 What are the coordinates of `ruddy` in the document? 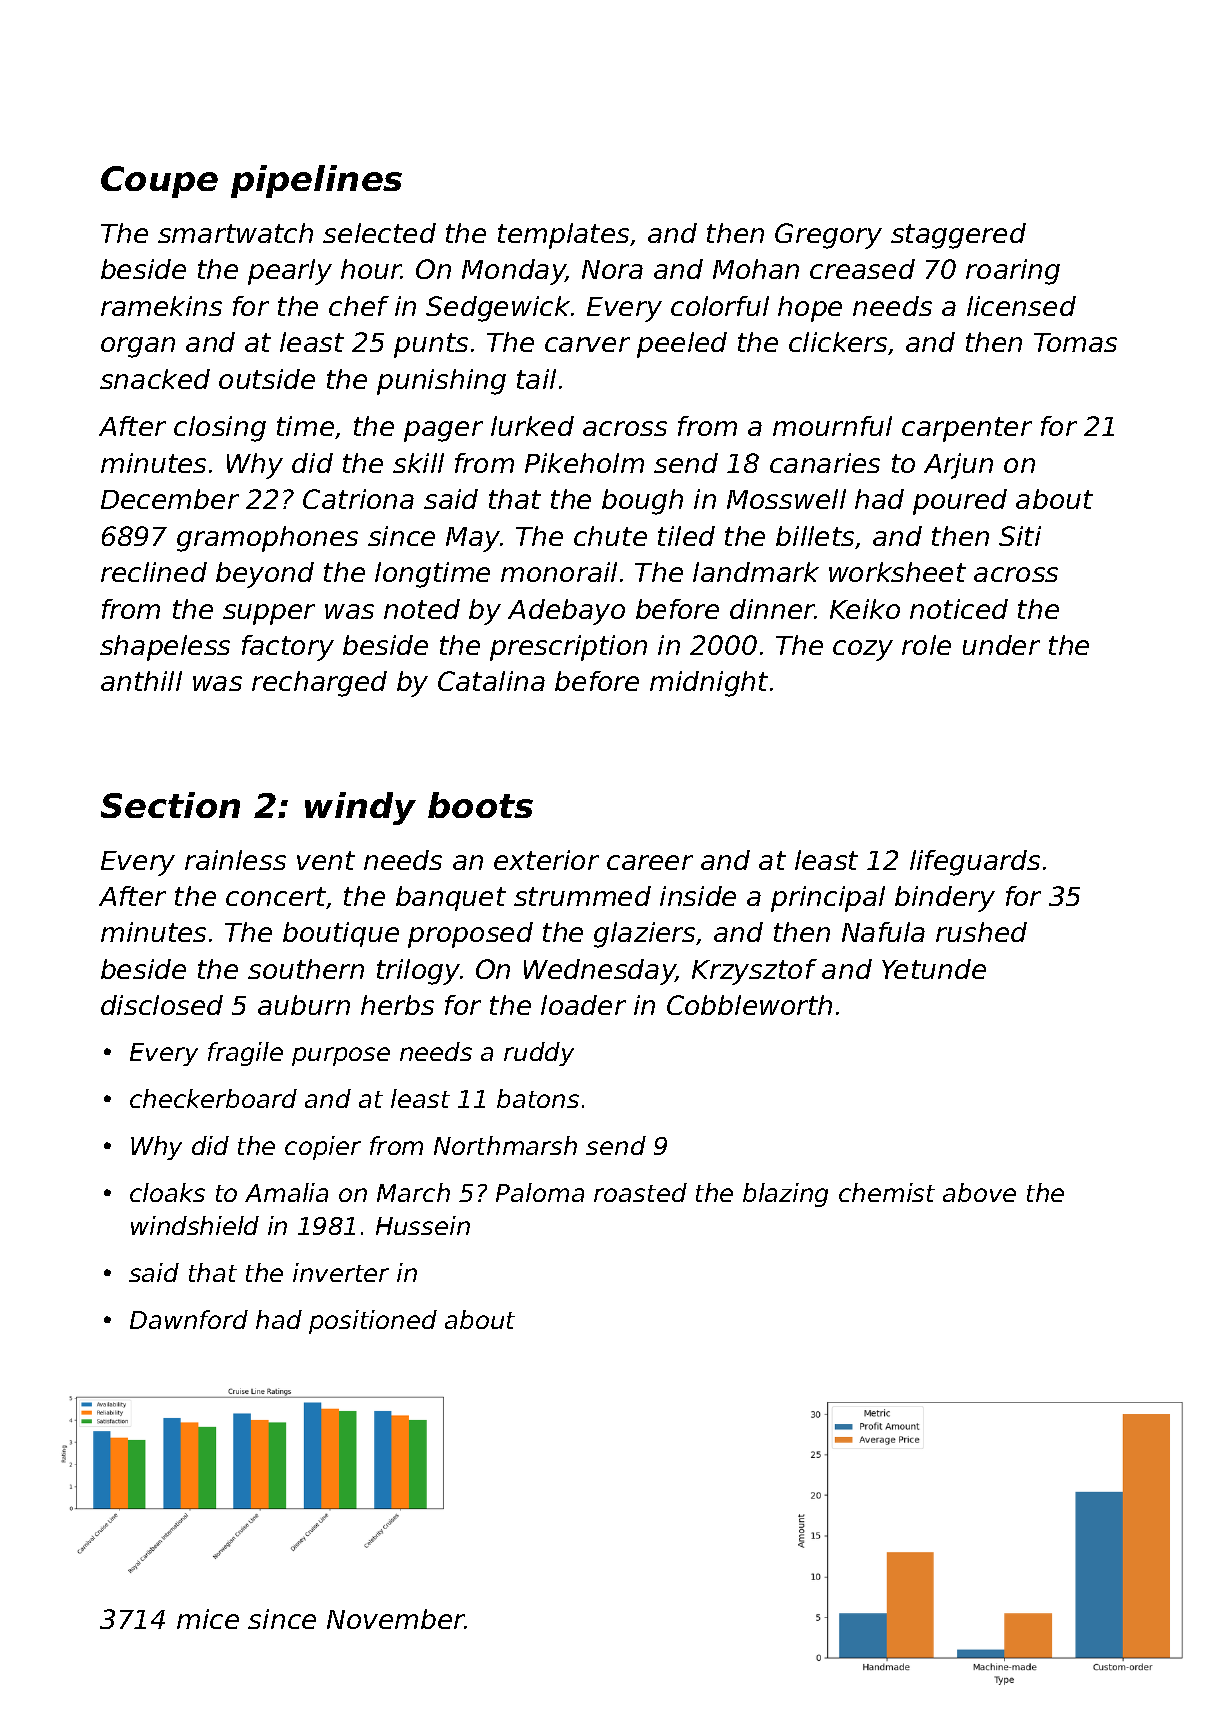 It's located at (539, 1054).
